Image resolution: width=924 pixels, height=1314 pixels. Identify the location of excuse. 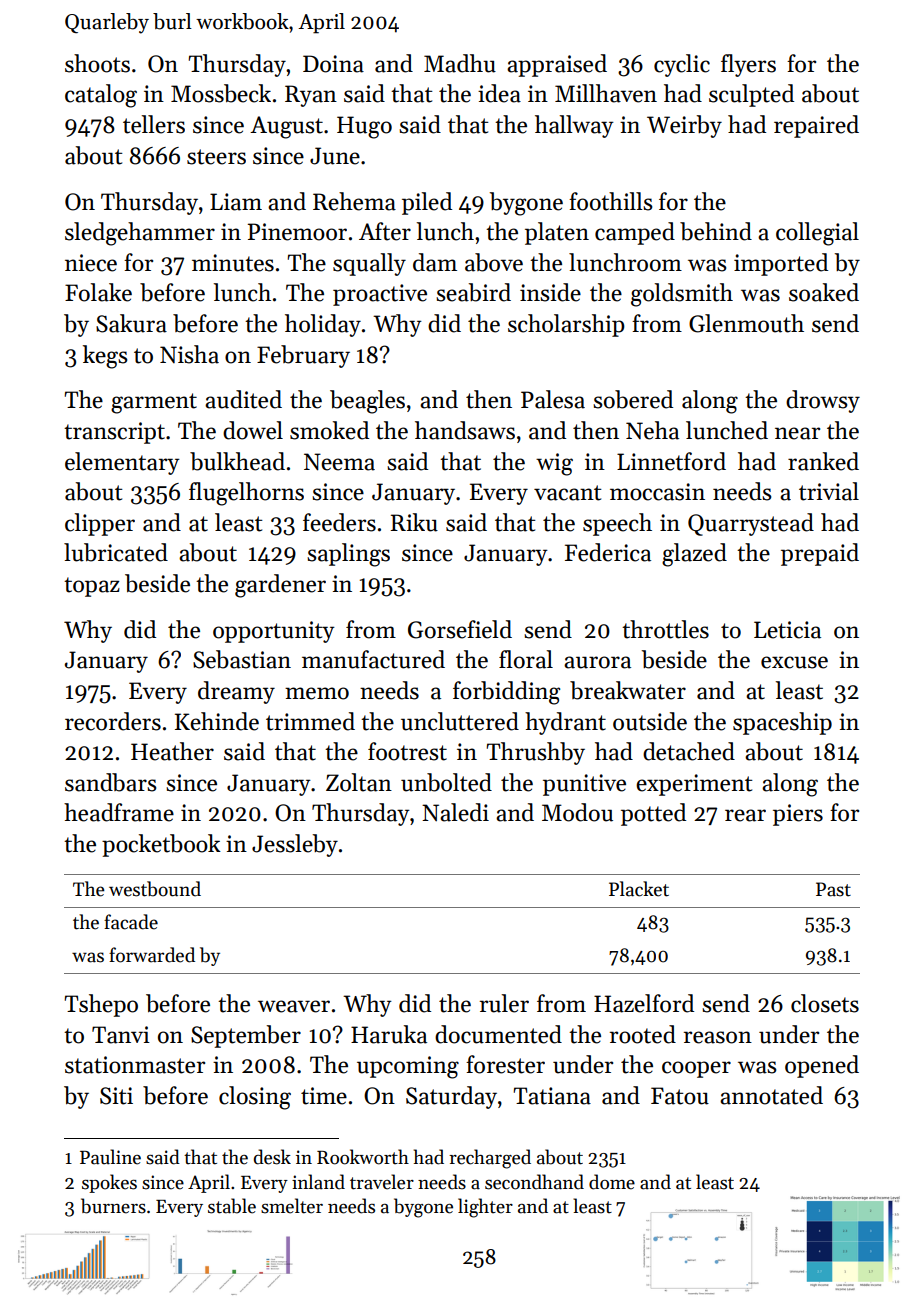
(794, 662).
